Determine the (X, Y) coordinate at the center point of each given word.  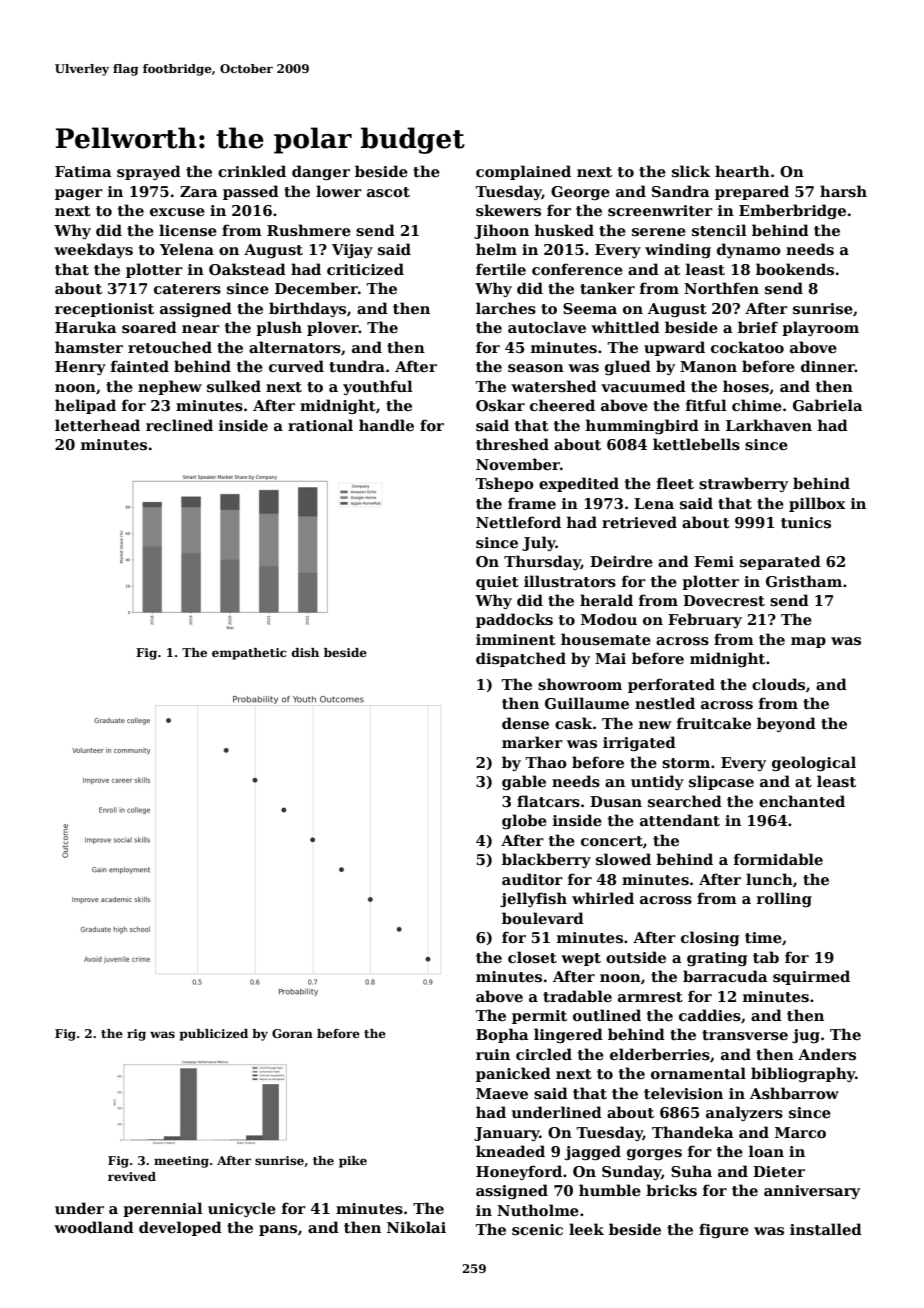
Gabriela (828, 405)
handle (386, 425)
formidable (778, 859)
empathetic (249, 654)
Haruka (86, 327)
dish (305, 652)
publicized (213, 1035)
